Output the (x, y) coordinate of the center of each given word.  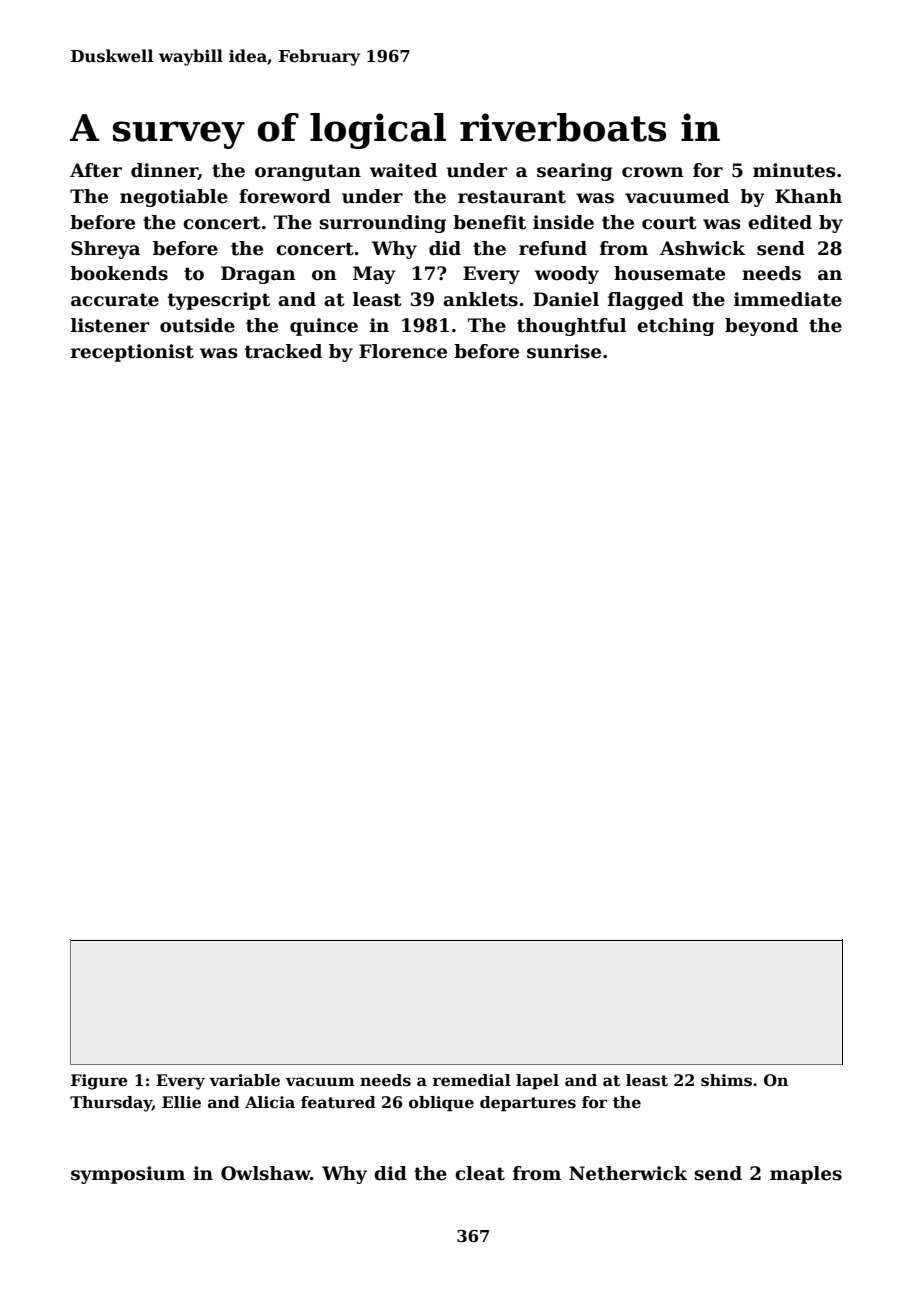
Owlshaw (265, 1173)
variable (244, 1080)
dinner (164, 171)
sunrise (564, 351)
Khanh (808, 196)
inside (563, 222)
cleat (480, 1173)
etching (676, 327)
